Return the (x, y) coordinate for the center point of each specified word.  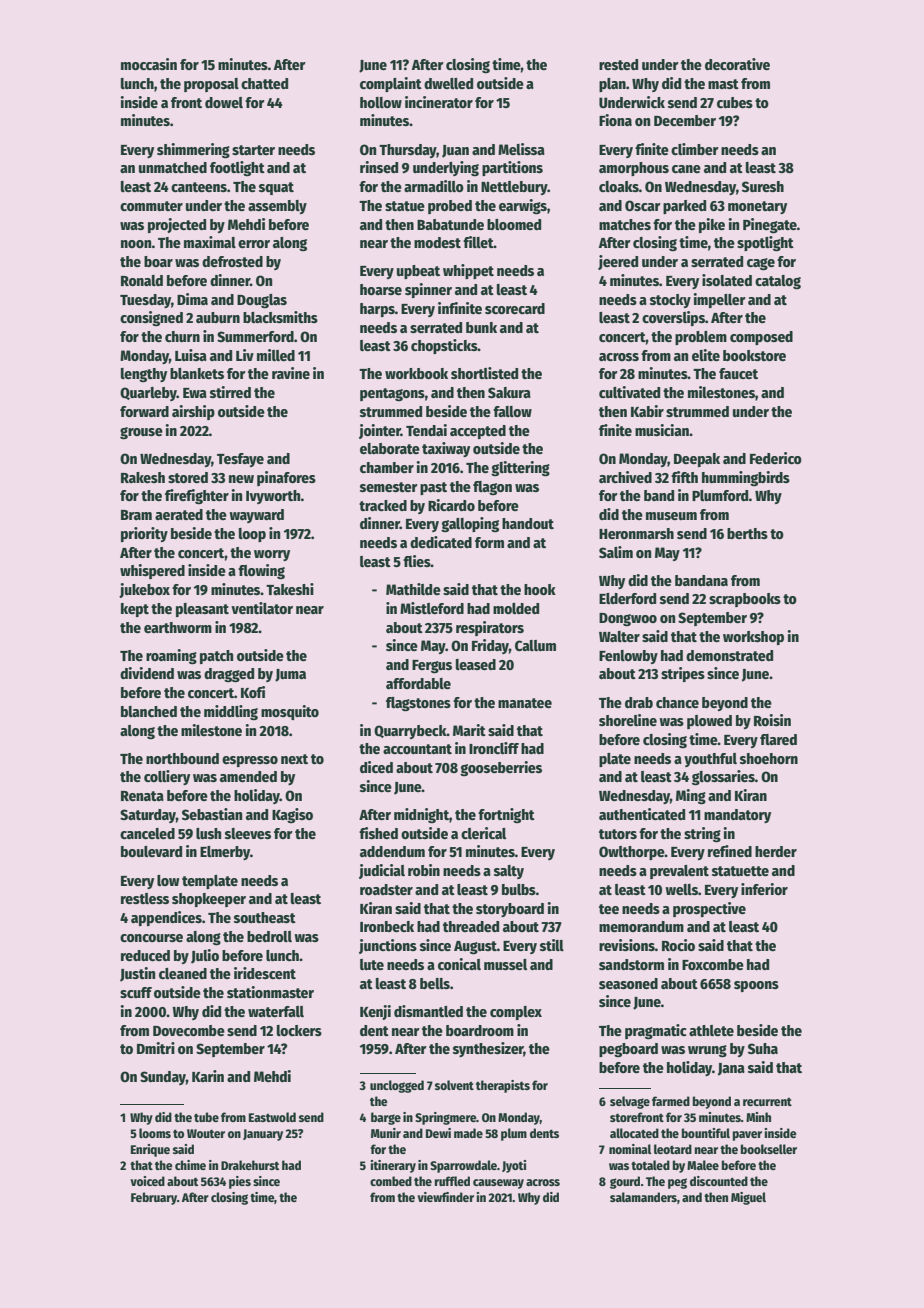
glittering (520, 469)
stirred (230, 392)
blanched (149, 711)
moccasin (149, 64)
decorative (737, 64)
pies (240, 1182)
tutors (618, 834)
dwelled (448, 83)
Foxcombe (713, 964)
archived (625, 477)
